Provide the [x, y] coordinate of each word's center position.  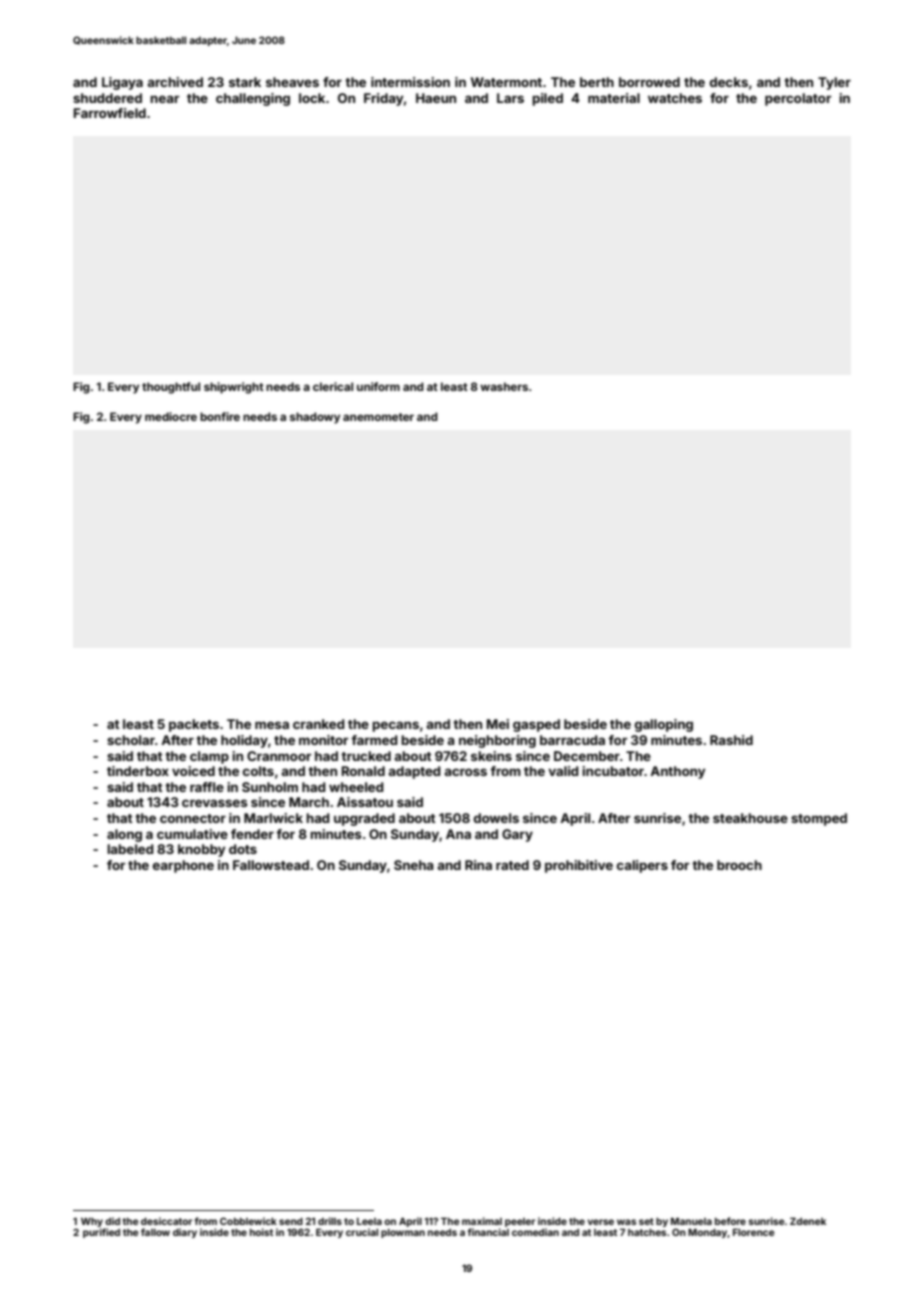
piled [547, 99]
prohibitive [579, 866]
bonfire [220, 416]
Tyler [834, 83]
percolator [798, 99]
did [112, 1221]
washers [504, 386]
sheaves [292, 82]
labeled [130, 849]
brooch [739, 865]
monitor [323, 740]
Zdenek [808, 1221]
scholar [131, 740]
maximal [482, 1221]
